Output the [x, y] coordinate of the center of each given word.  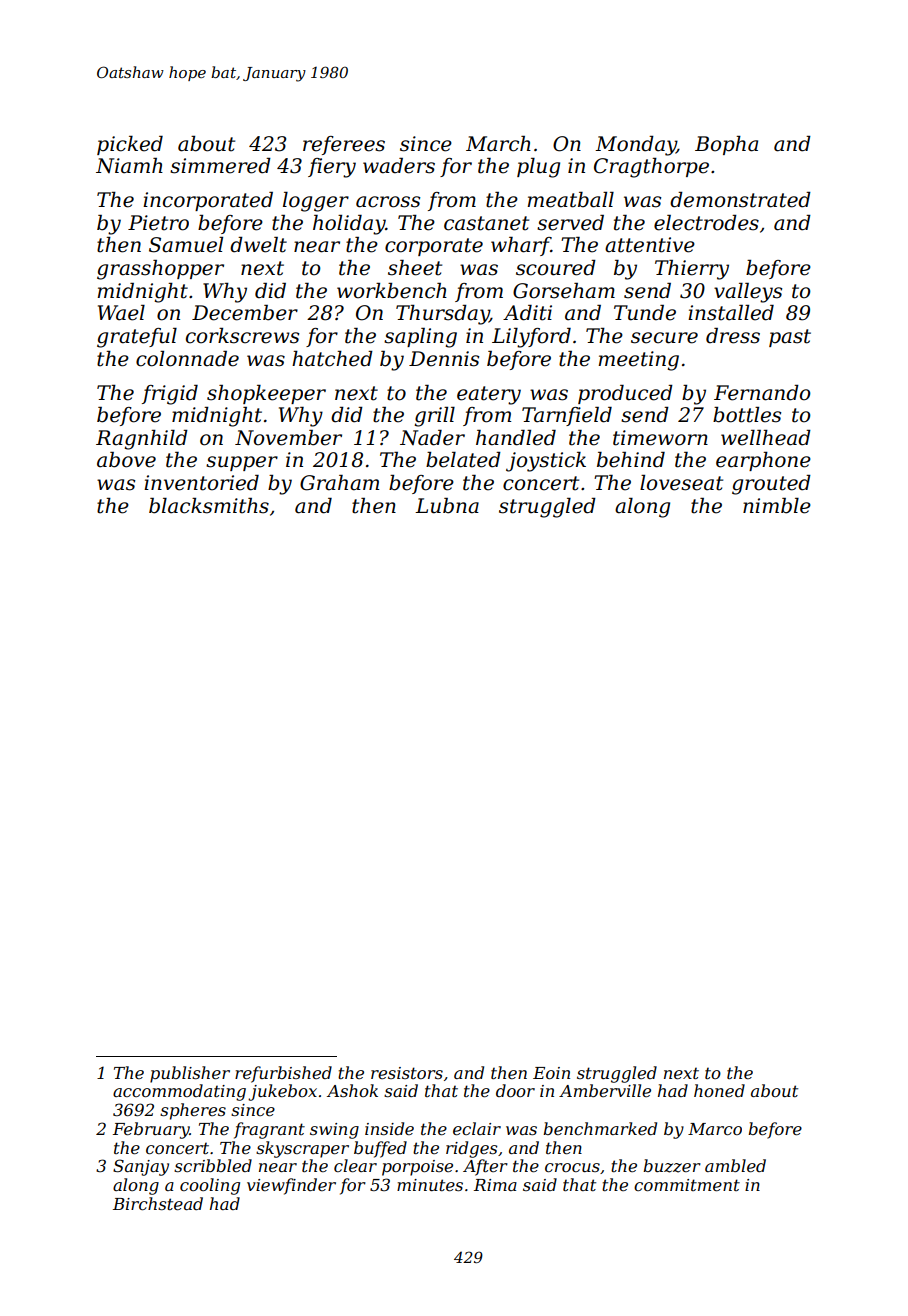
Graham [339, 483]
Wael [121, 313]
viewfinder [291, 1186]
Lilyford [531, 338]
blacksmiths [209, 506]
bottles [747, 415]
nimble [777, 506]
